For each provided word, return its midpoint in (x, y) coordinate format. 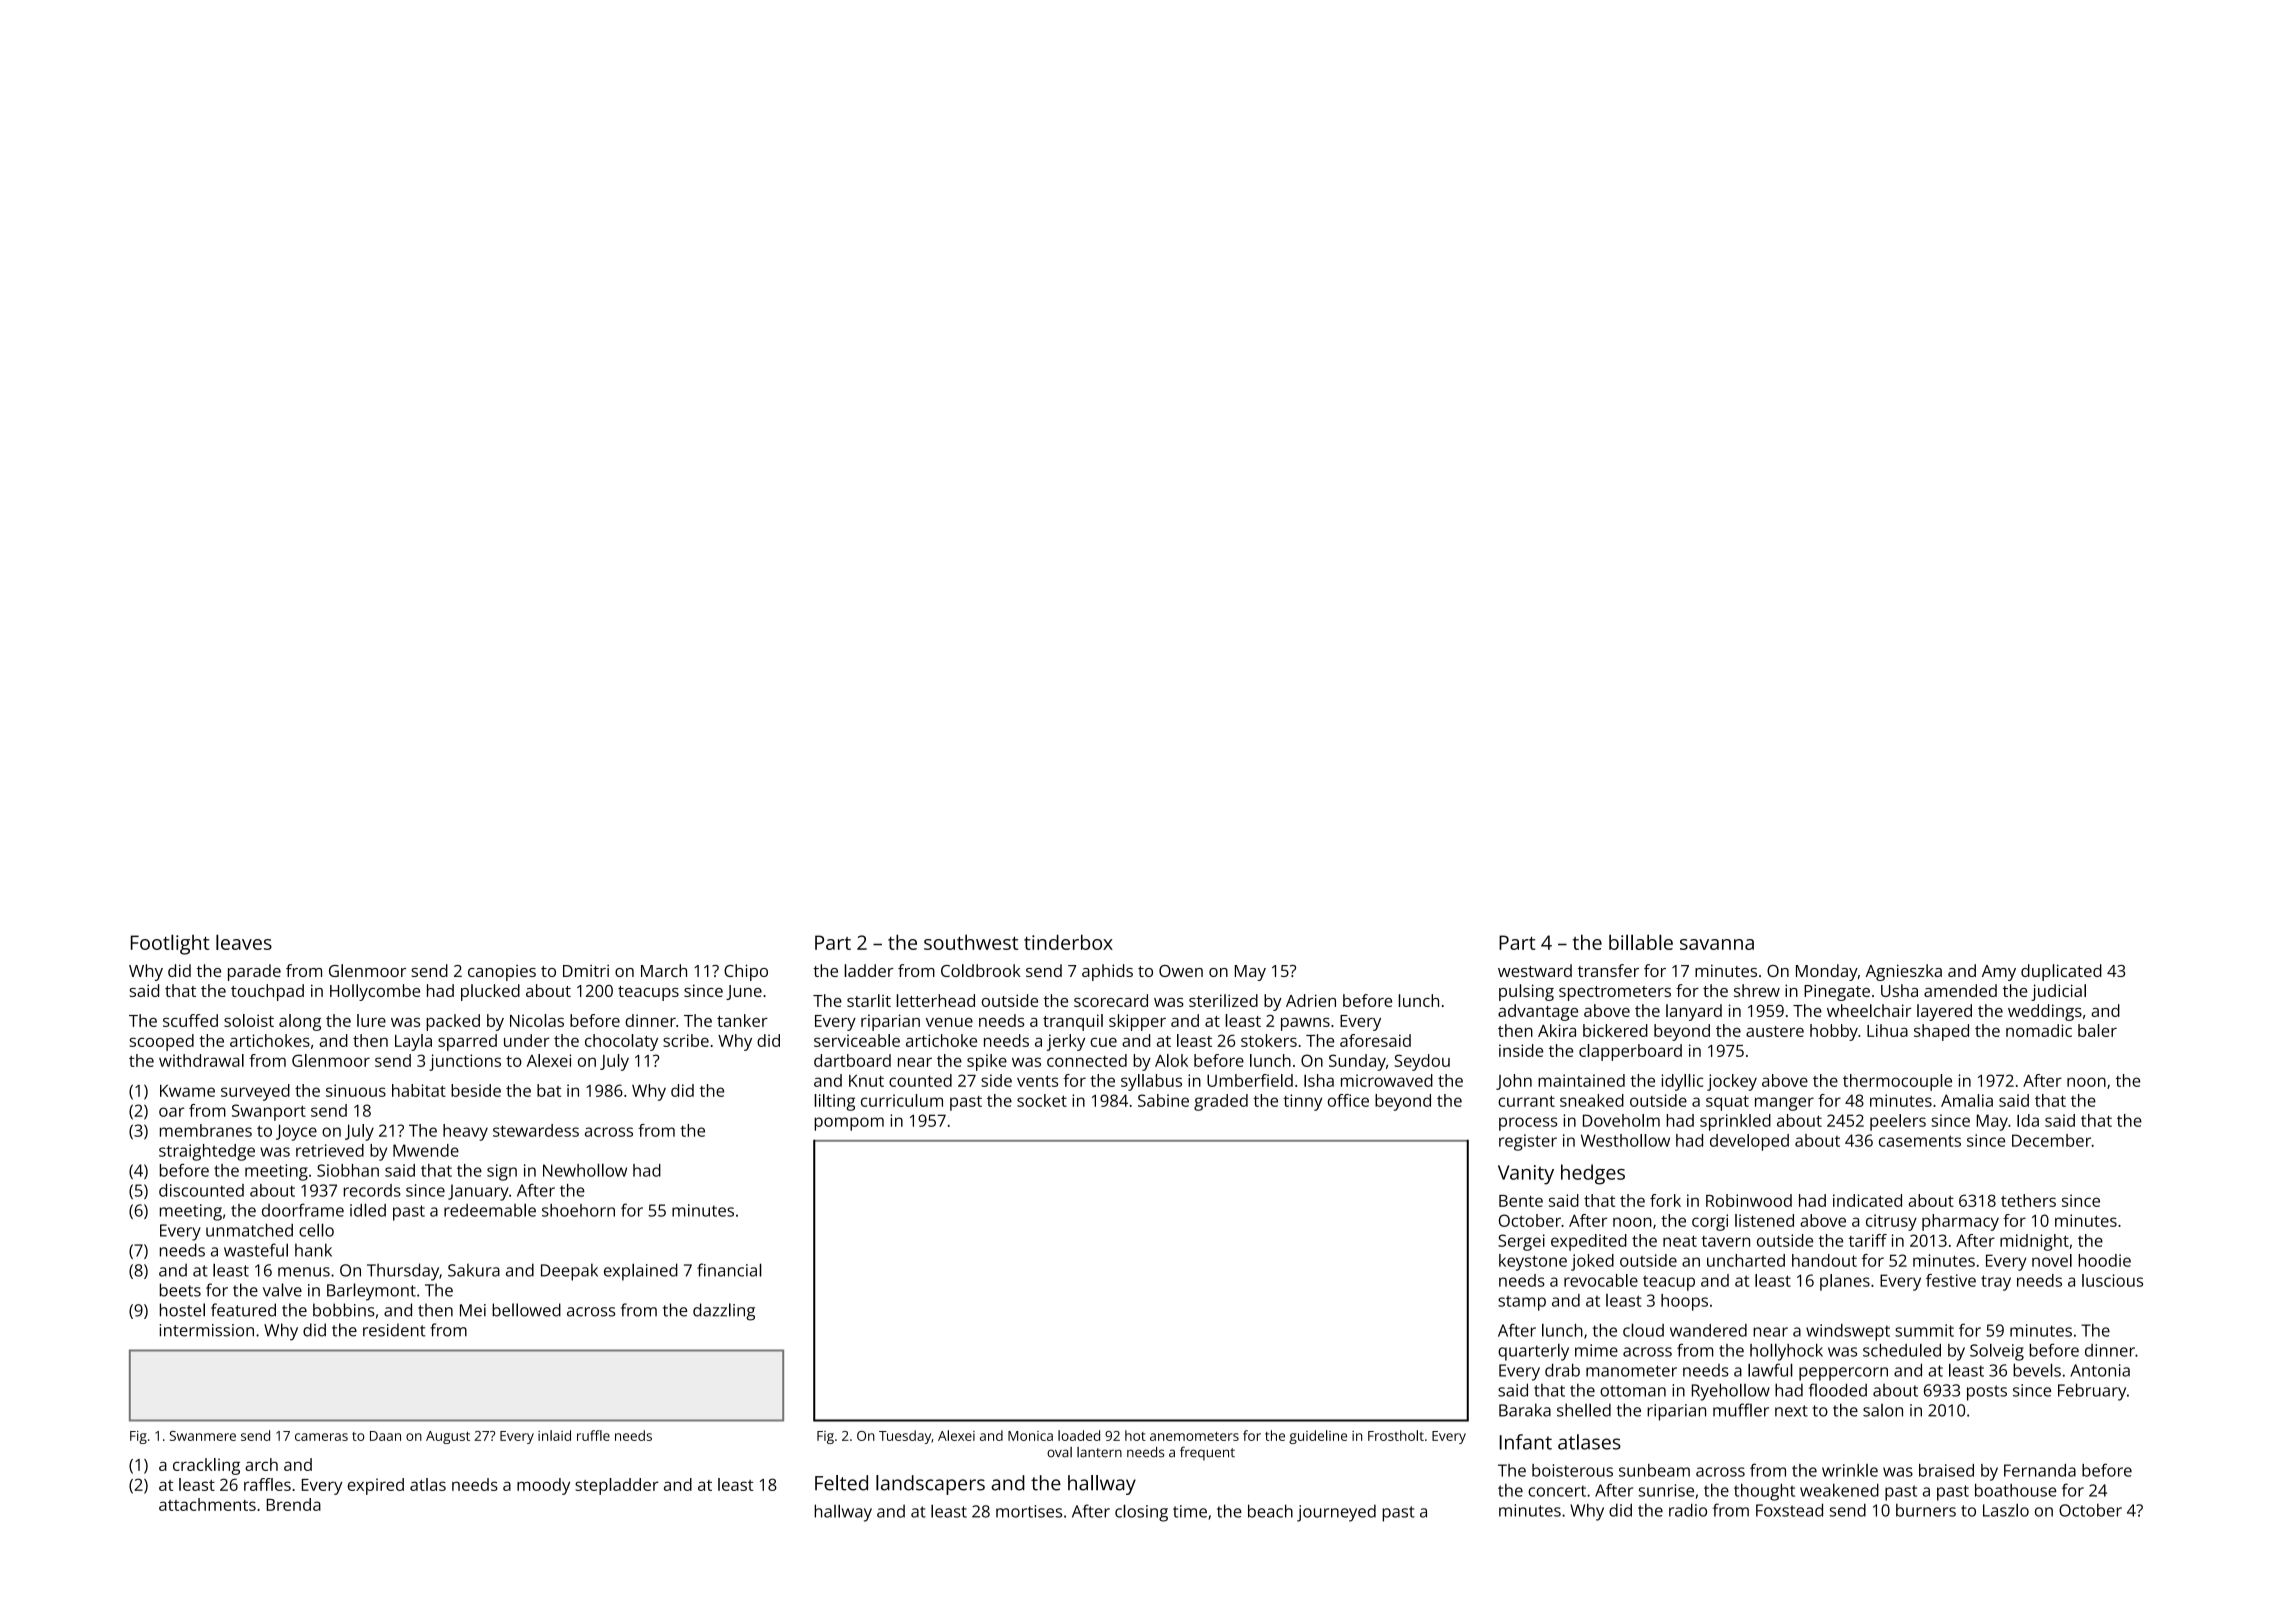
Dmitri (586, 971)
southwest (971, 942)
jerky (1066, 1042)
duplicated (2061, 972)
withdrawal (201, 1060)
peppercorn (1843, 1374)
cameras (321, 1437)
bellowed (526, 1310)
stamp (1522, 1303)
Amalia (1967, 1100)
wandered (1708, 1330)
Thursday (403, 1272)
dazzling (724, 1312)
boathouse (2015, 1490)
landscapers (930, 1485)
